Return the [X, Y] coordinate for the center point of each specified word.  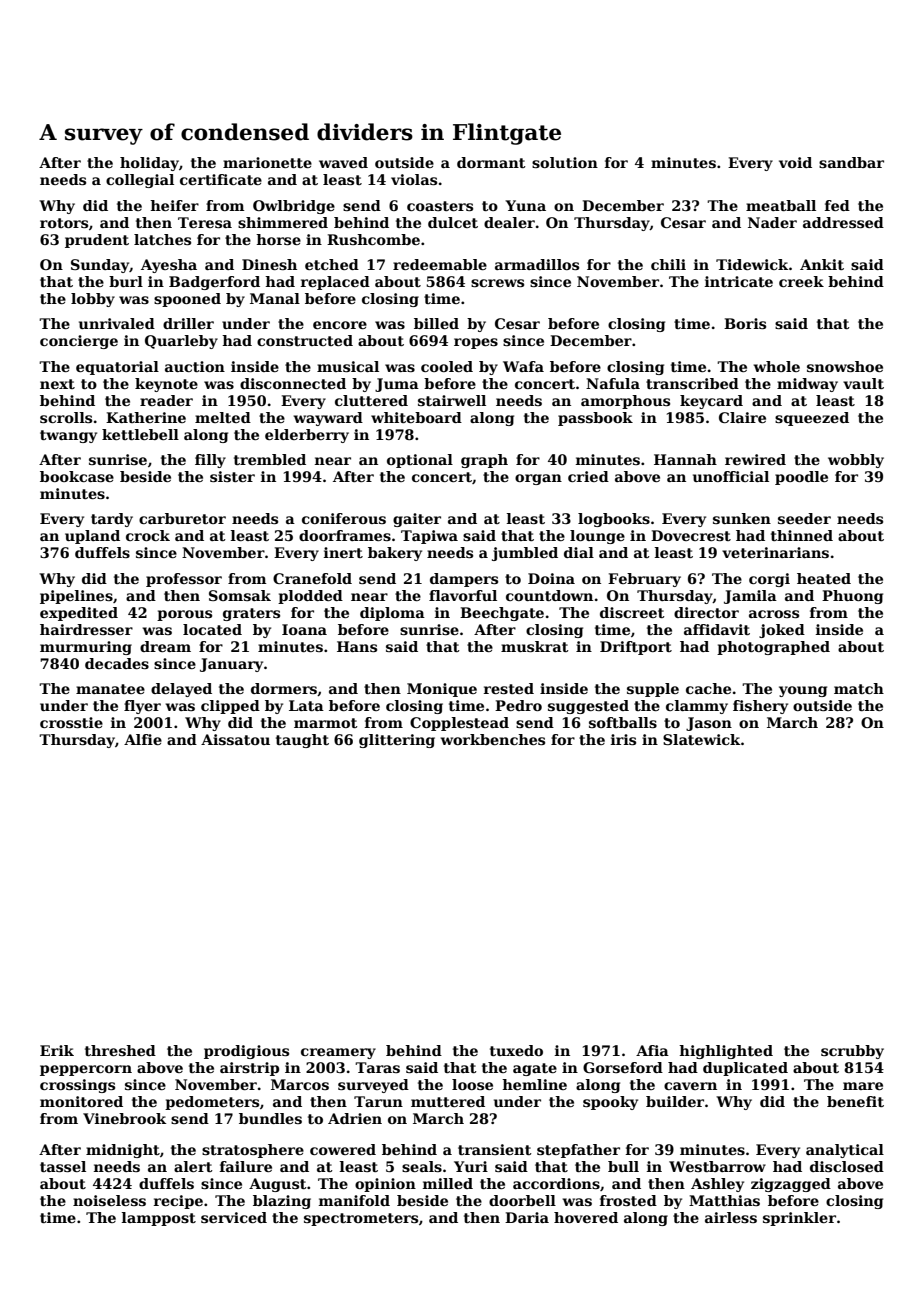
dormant [491, 162]
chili [668, 264]
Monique [442, 690]
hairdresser [86, 629]
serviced [234, 1217]
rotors [64, 223]
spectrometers [361, 1219]
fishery [760, 707]
